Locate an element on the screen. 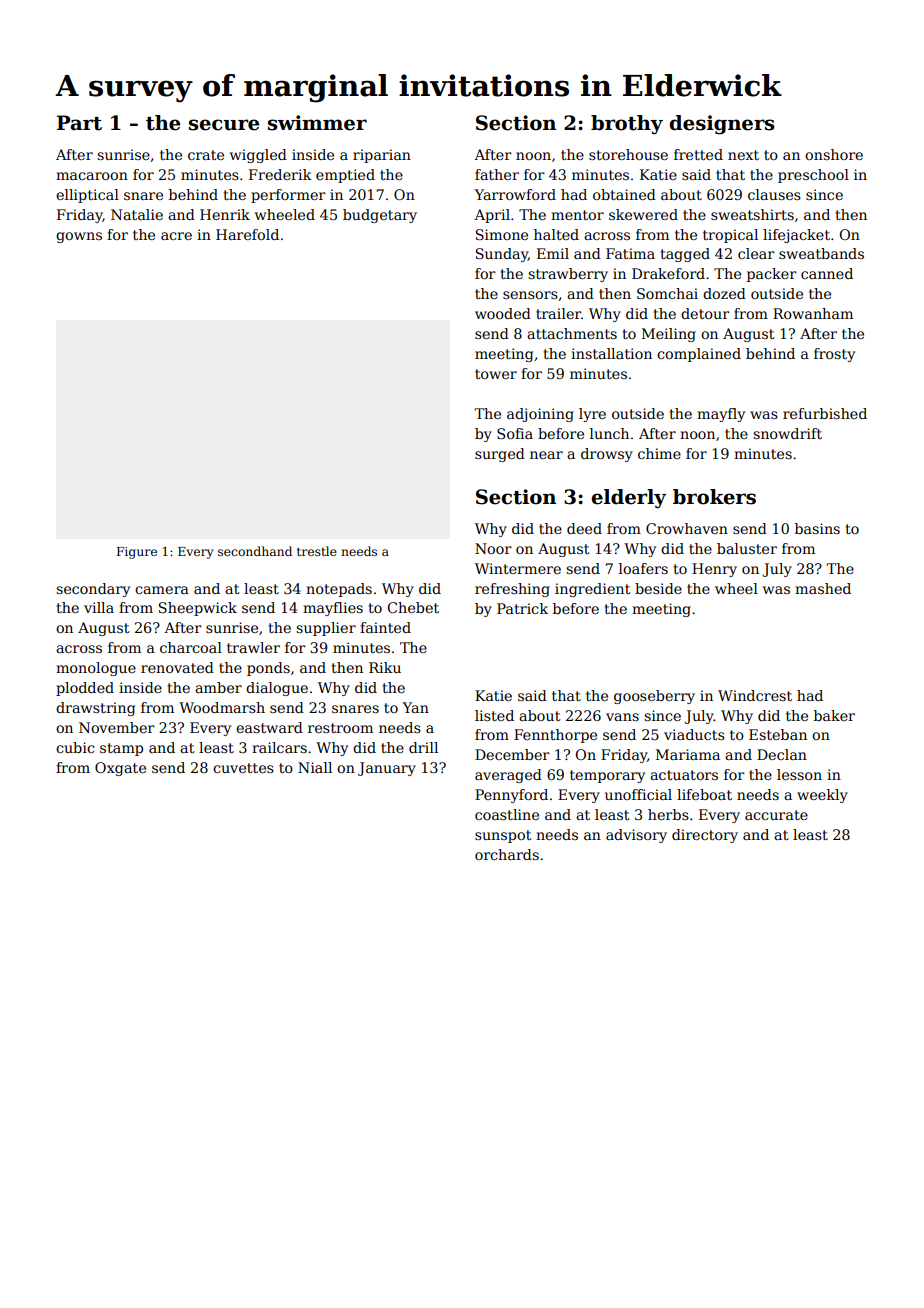 The width and height of the screenshot is (924, 1308). tower is located at coordinates (496, 374).
